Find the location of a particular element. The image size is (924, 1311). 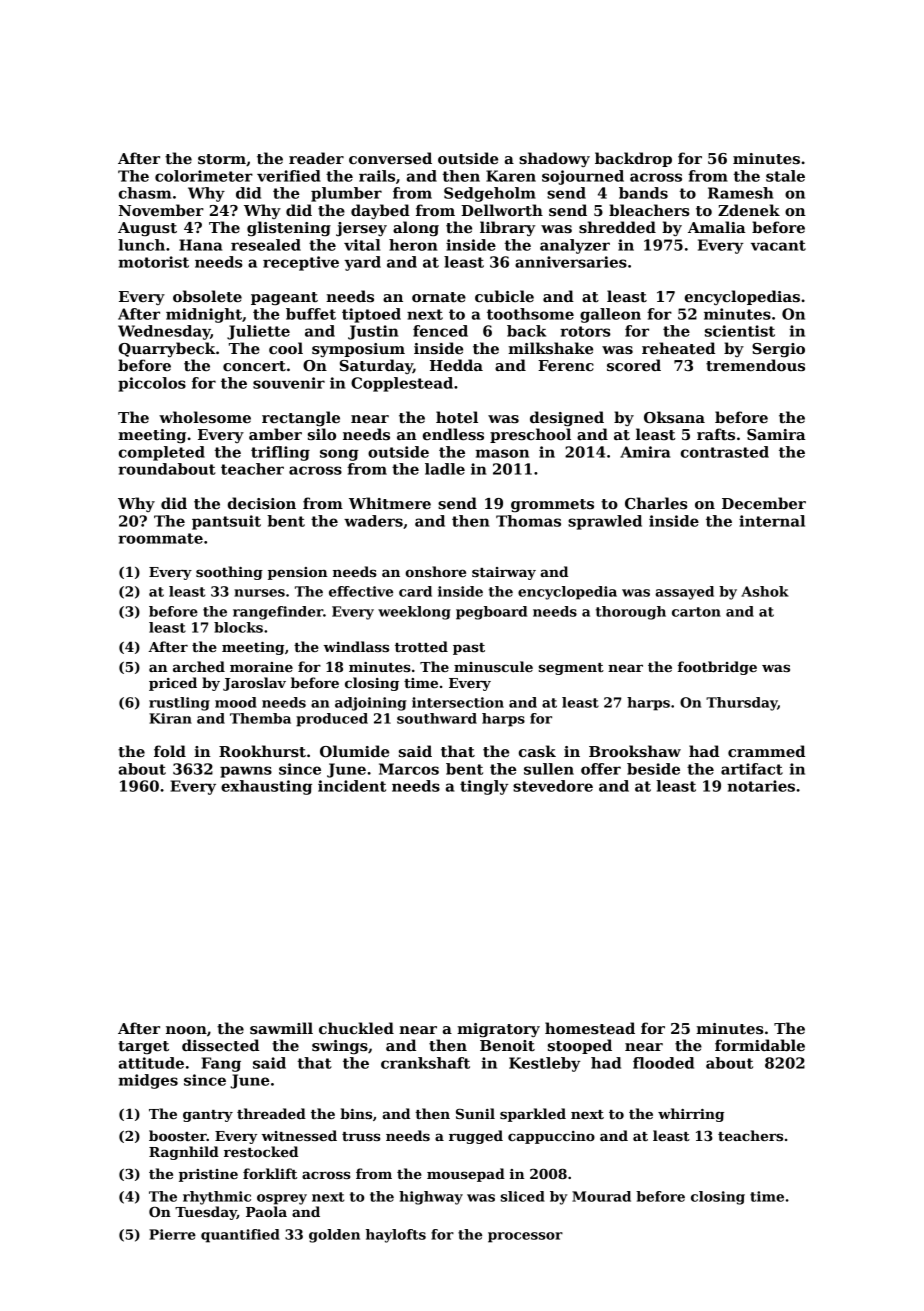

migratory is located at coordinates (498, 1030).
